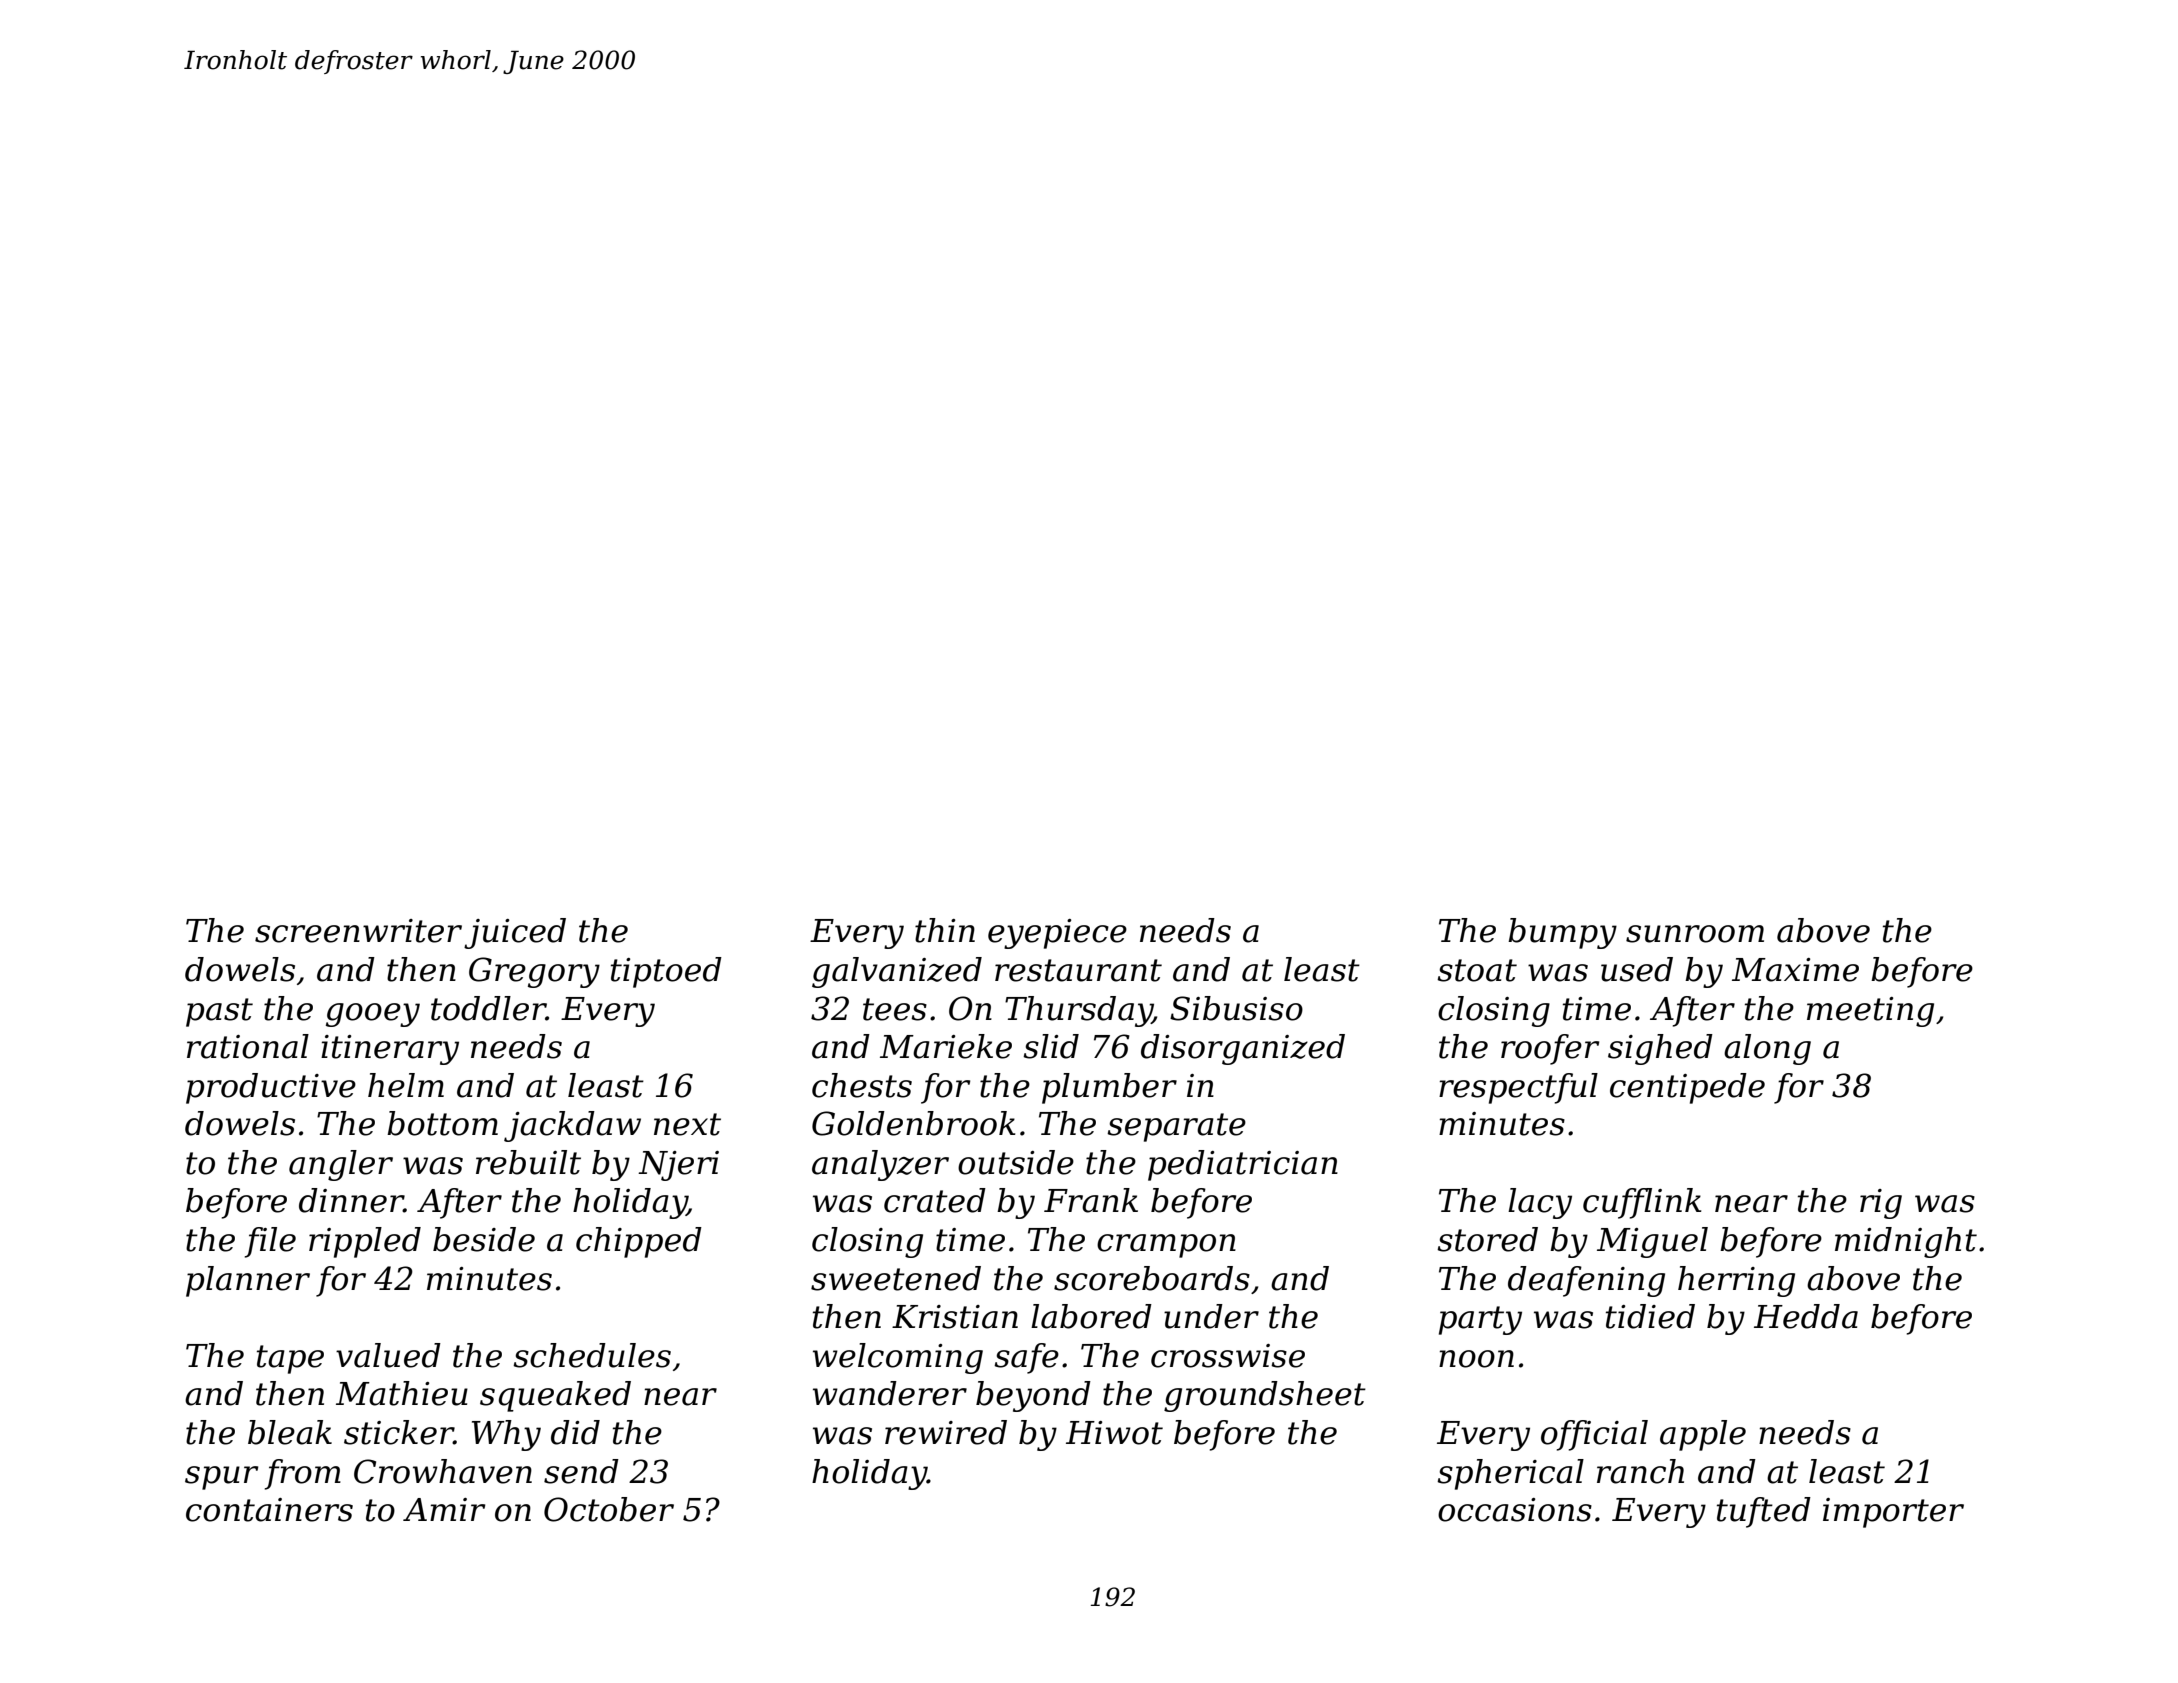 Image resolution: width=2178 pixels, height=1683 pixels. Describe the element at coordinates (269, 1510) in the screenshot. I see `containers` at that location.
